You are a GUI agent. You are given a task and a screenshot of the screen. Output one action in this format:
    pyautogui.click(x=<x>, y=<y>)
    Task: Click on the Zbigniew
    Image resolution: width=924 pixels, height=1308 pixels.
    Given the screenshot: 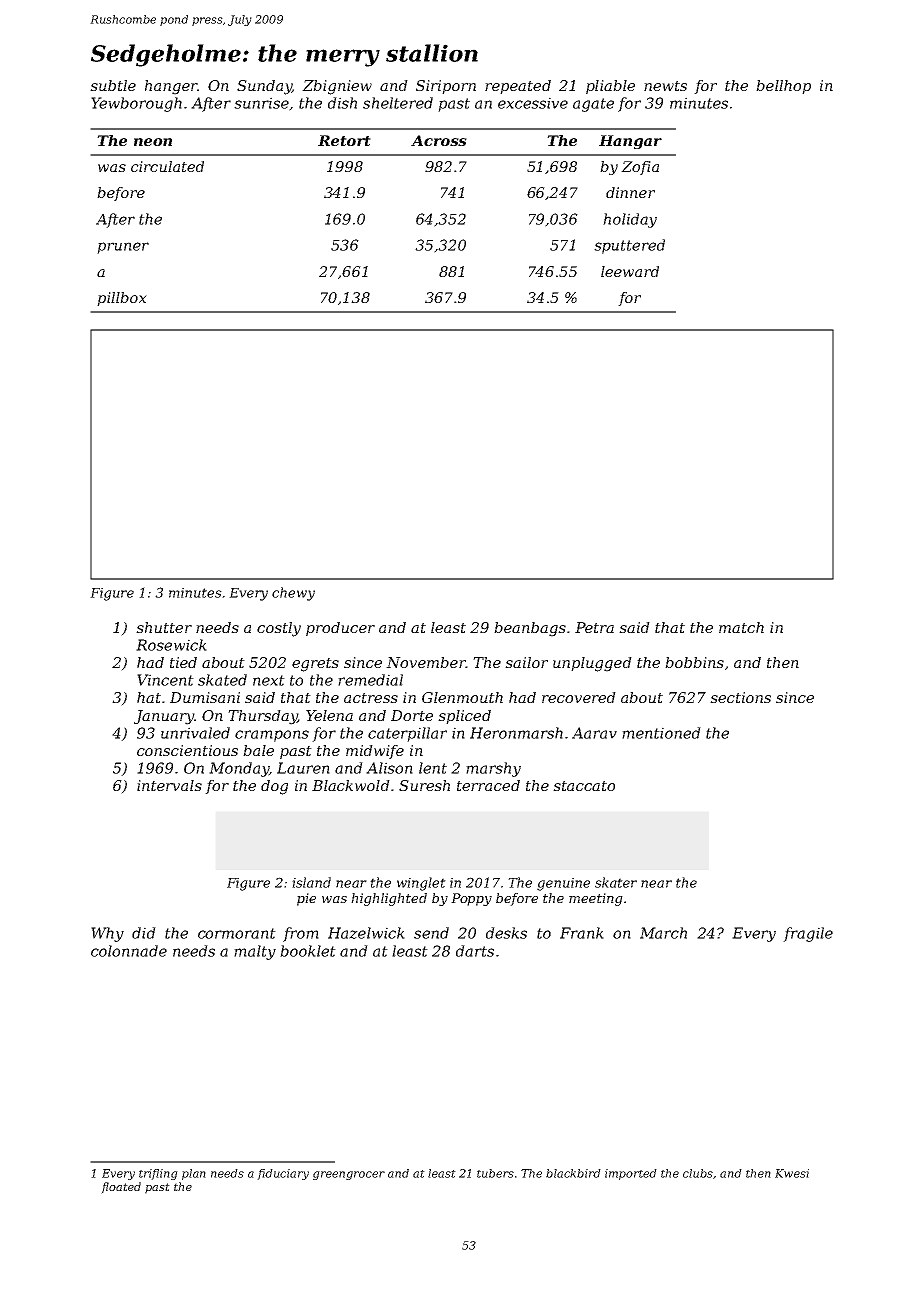 What is the action you would take?
    pyautogui.click(x=337, y=87)
